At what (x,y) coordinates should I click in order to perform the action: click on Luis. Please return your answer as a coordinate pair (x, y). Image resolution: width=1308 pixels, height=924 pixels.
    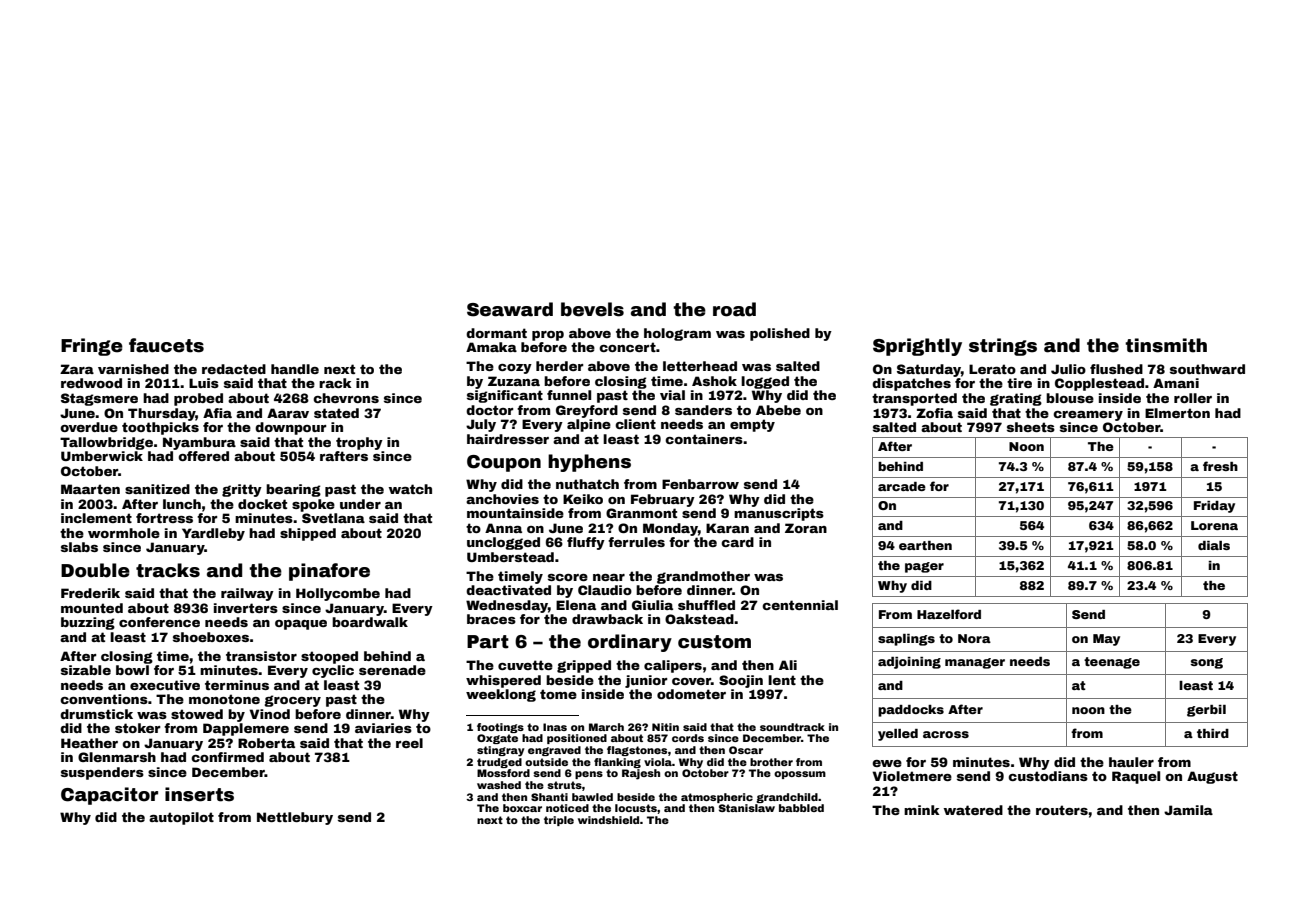
    Looking at the image, I should click on (204, 383).
